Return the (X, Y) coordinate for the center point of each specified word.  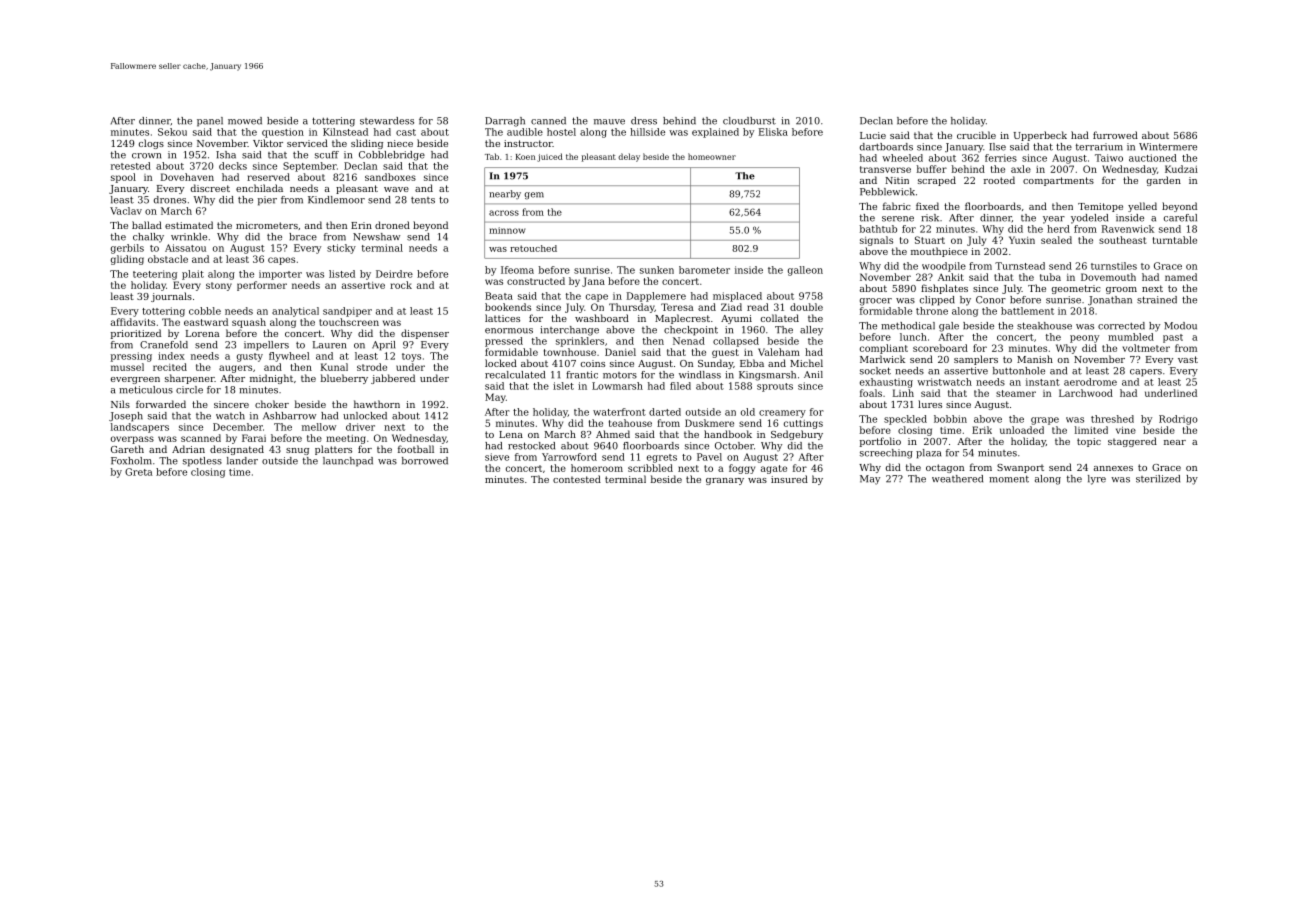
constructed (536, 281)
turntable (1175, 240)
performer (262, 286)
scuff (327, 155)
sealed (1056, 240)
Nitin (897, 180)
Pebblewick (887, 192)
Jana (593, 282)
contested (577, 479)
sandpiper (347, 312)
